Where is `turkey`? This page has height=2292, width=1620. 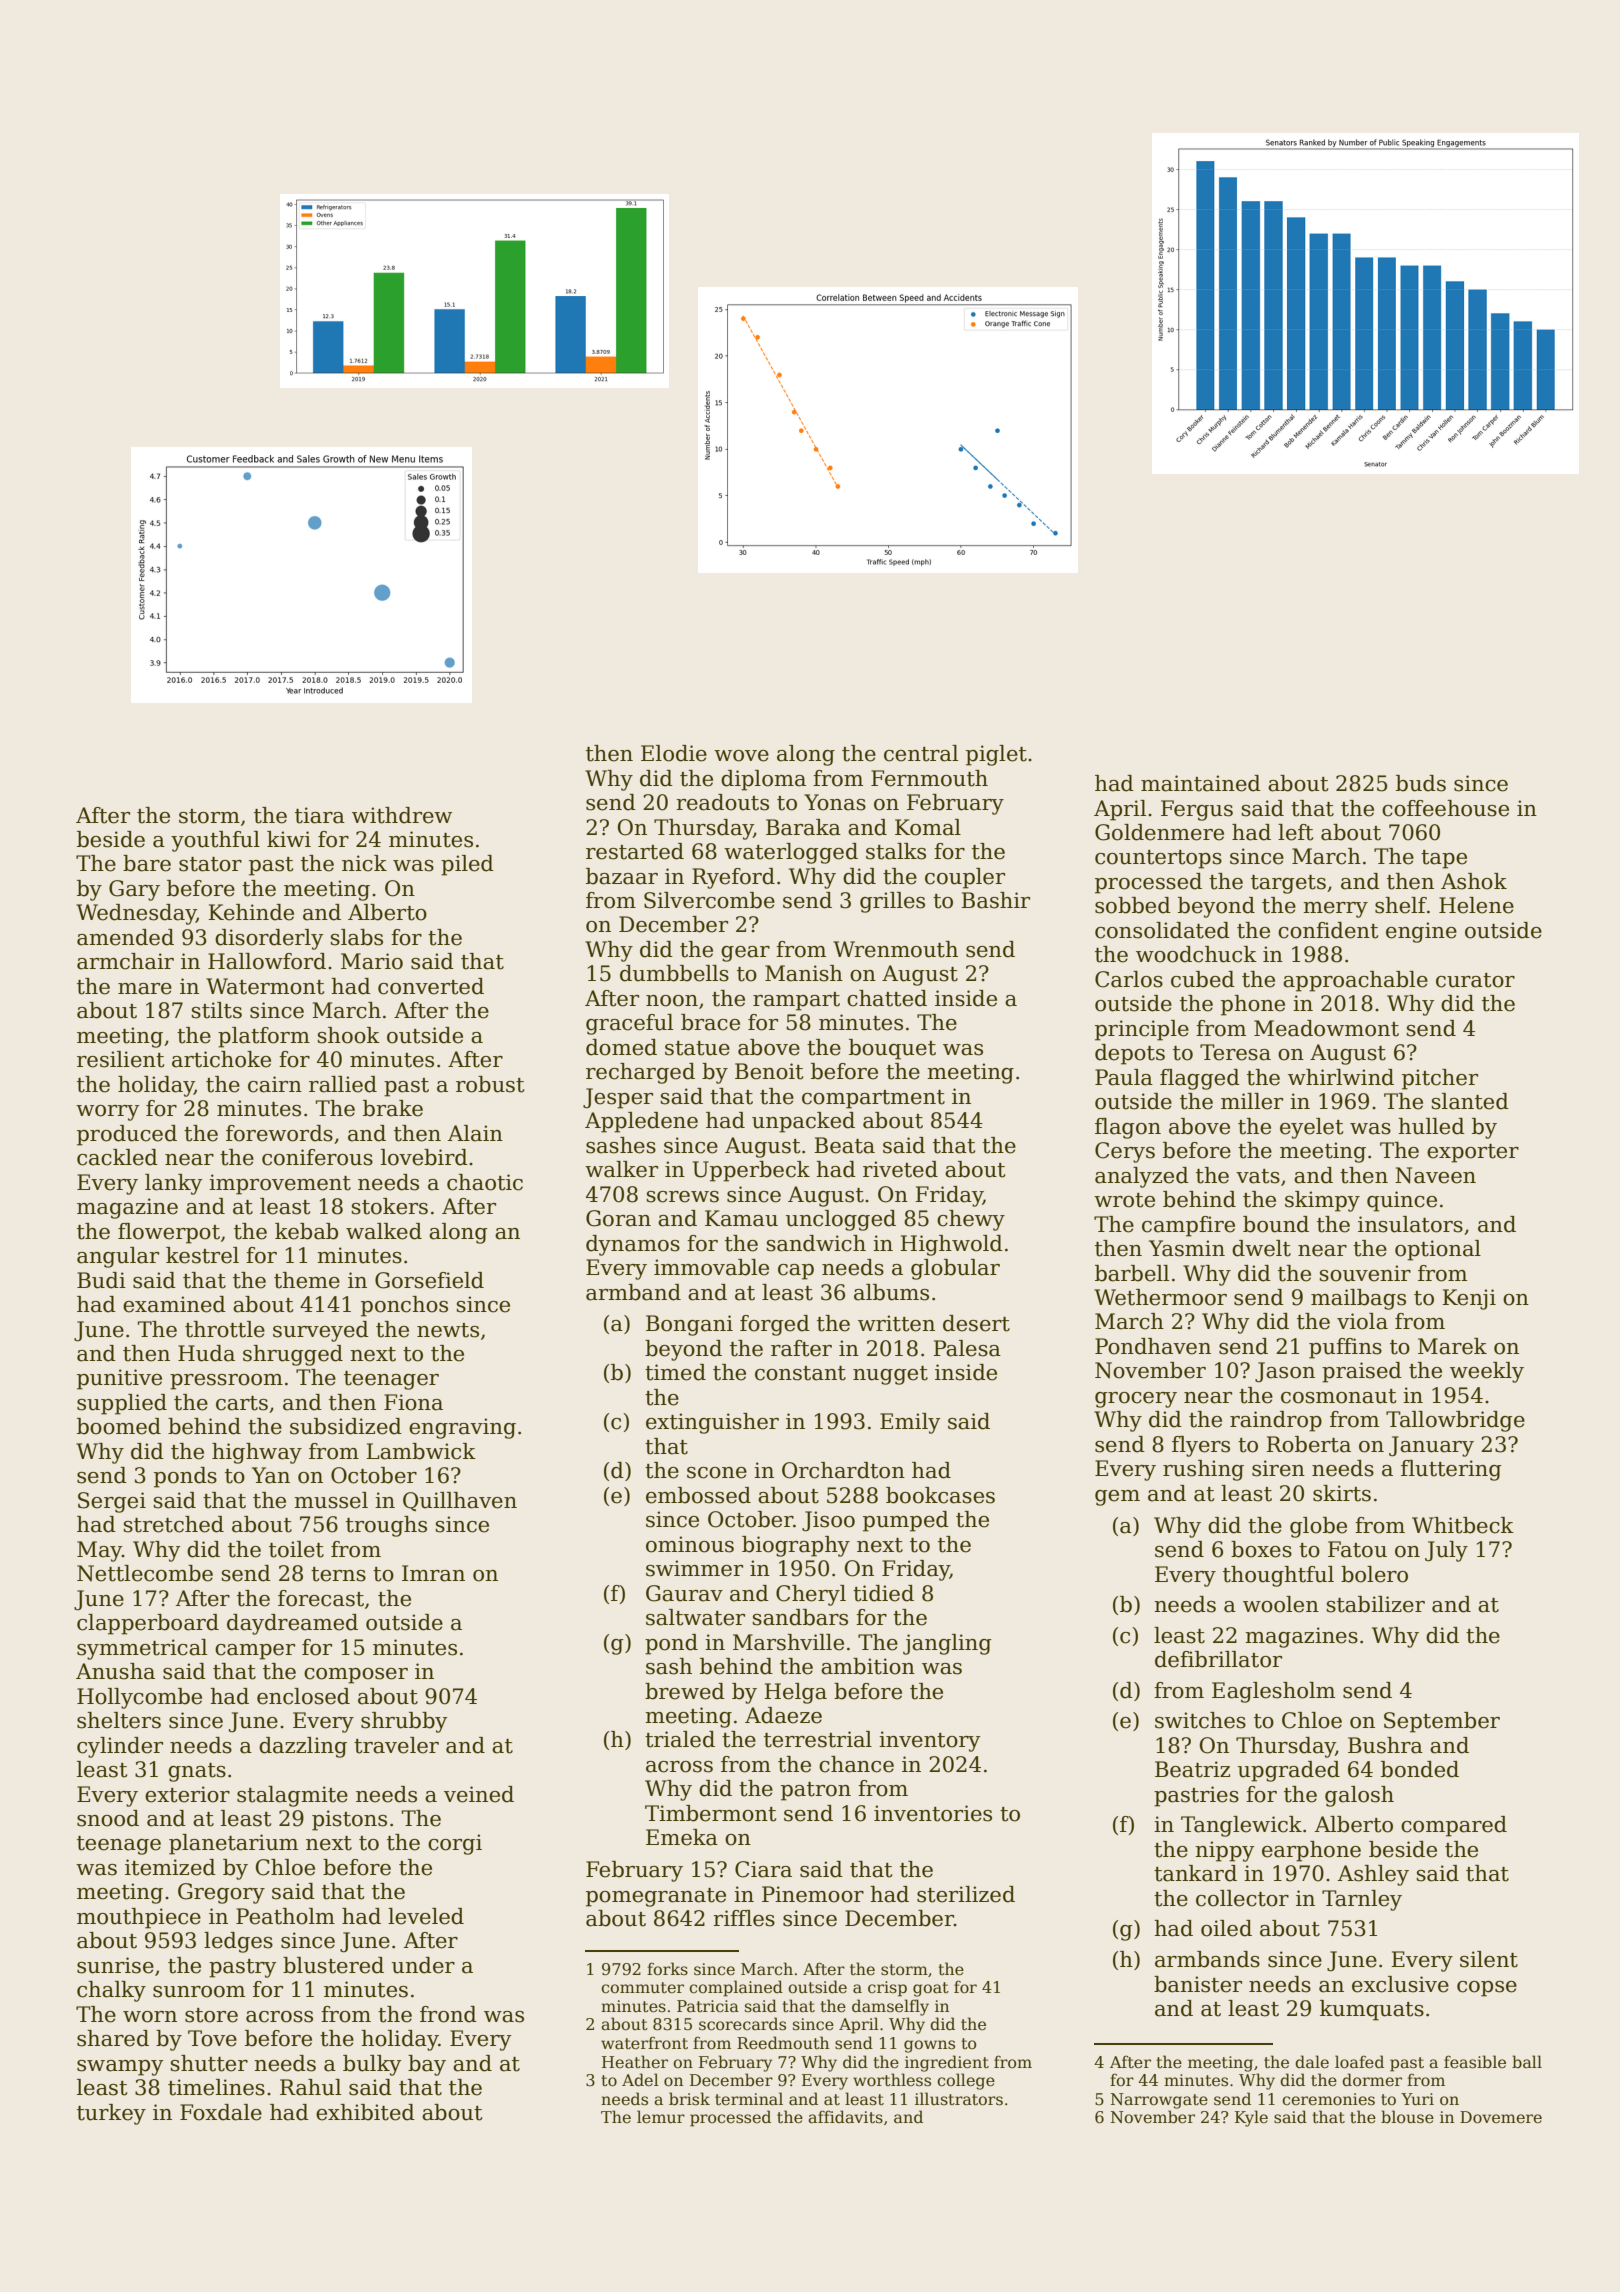
turkey is located at coordinates (111, 2114).
